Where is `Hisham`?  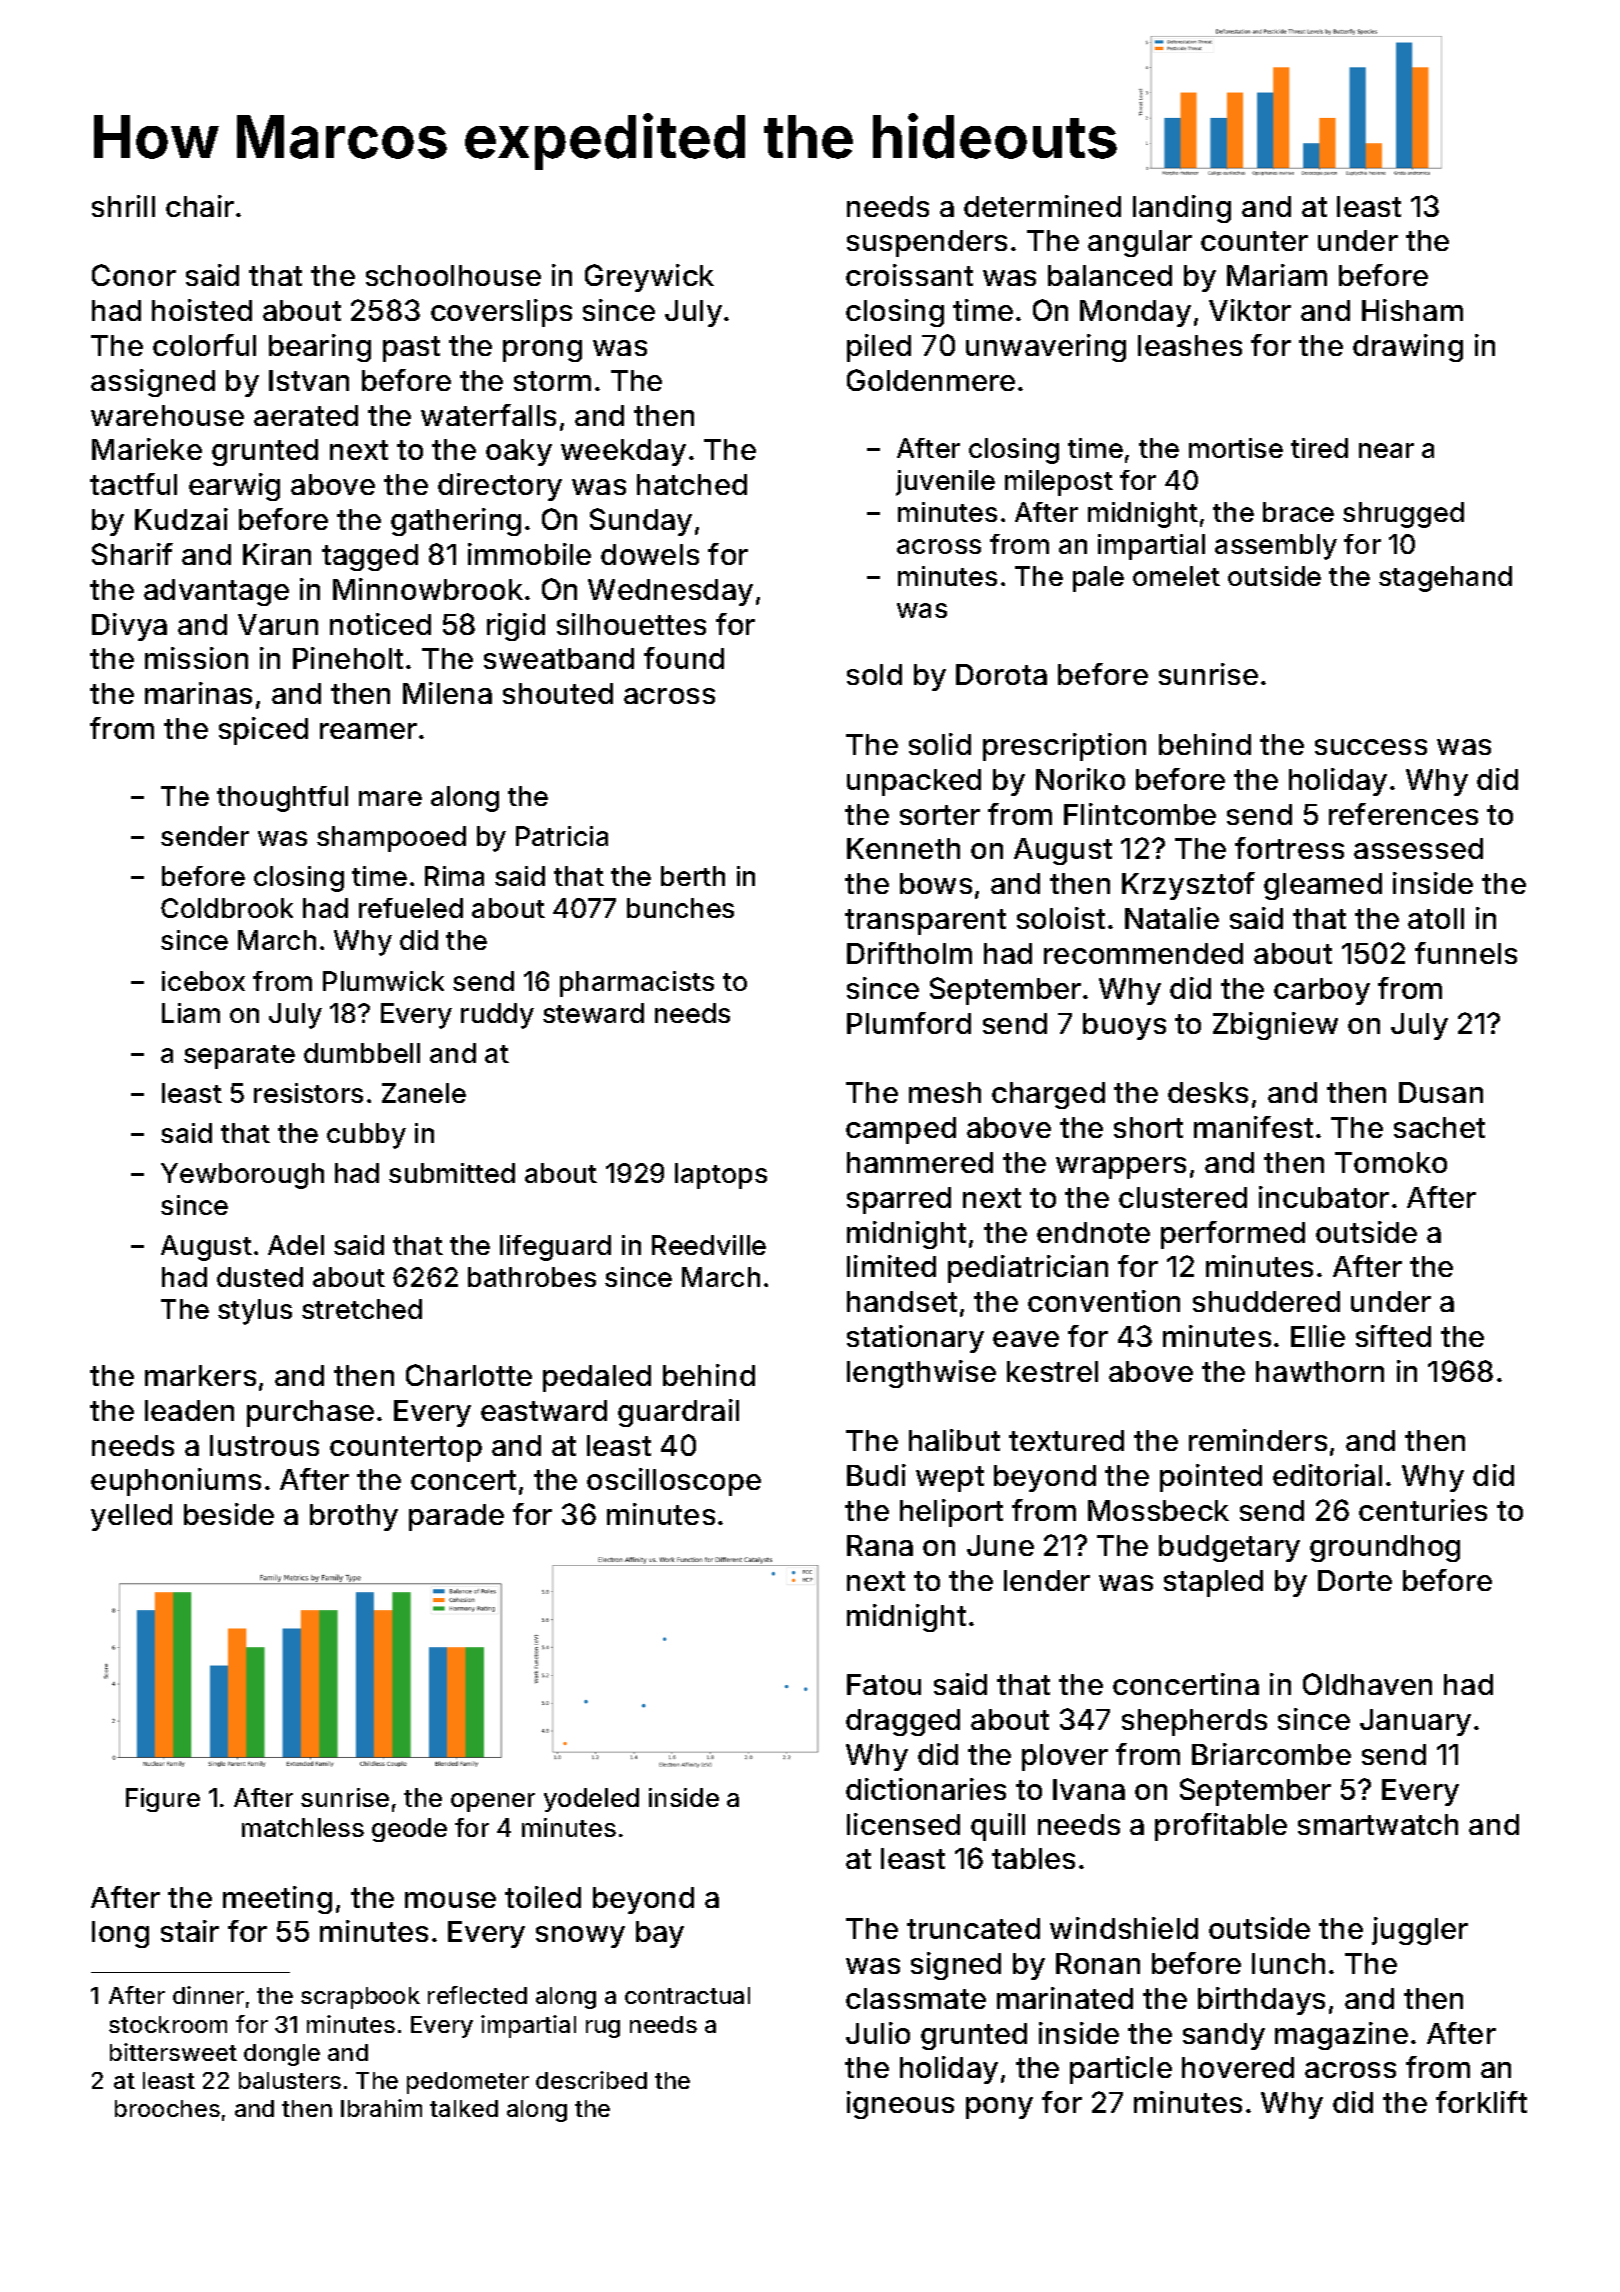
Hisham is located at coordinates (1412, 310).
